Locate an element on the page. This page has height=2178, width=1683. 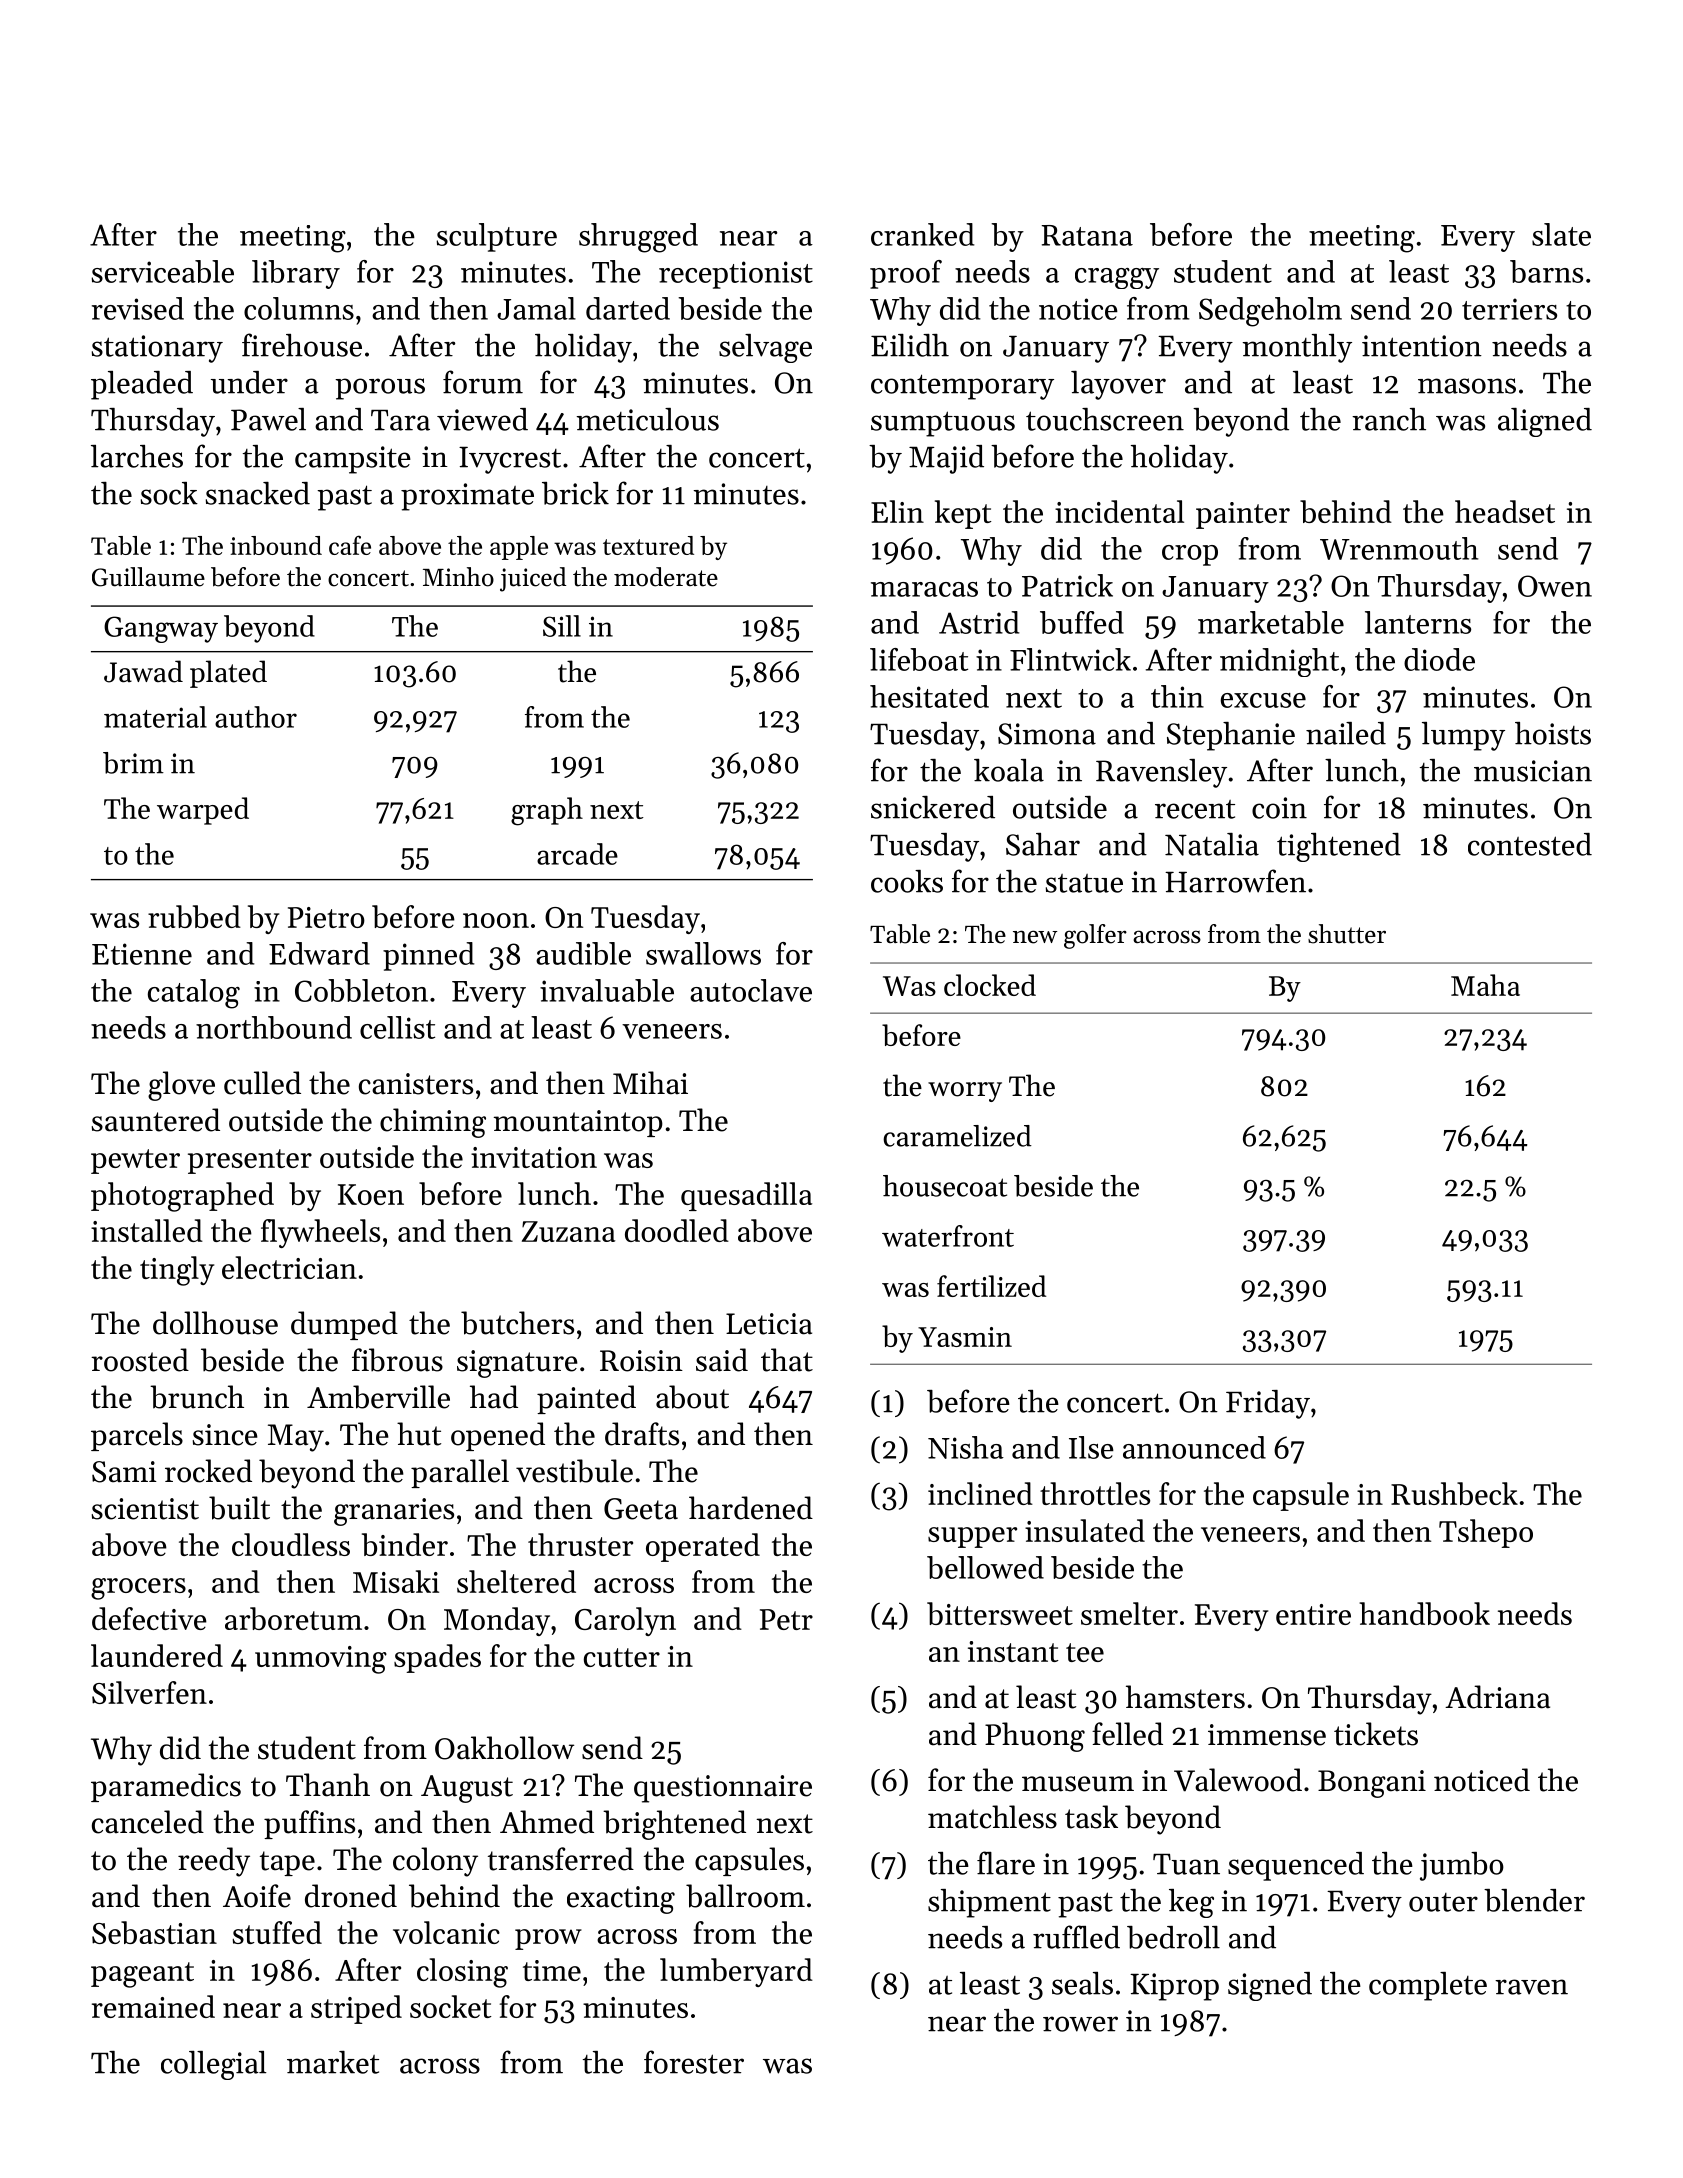
library is located at coordinates (296, 274).
